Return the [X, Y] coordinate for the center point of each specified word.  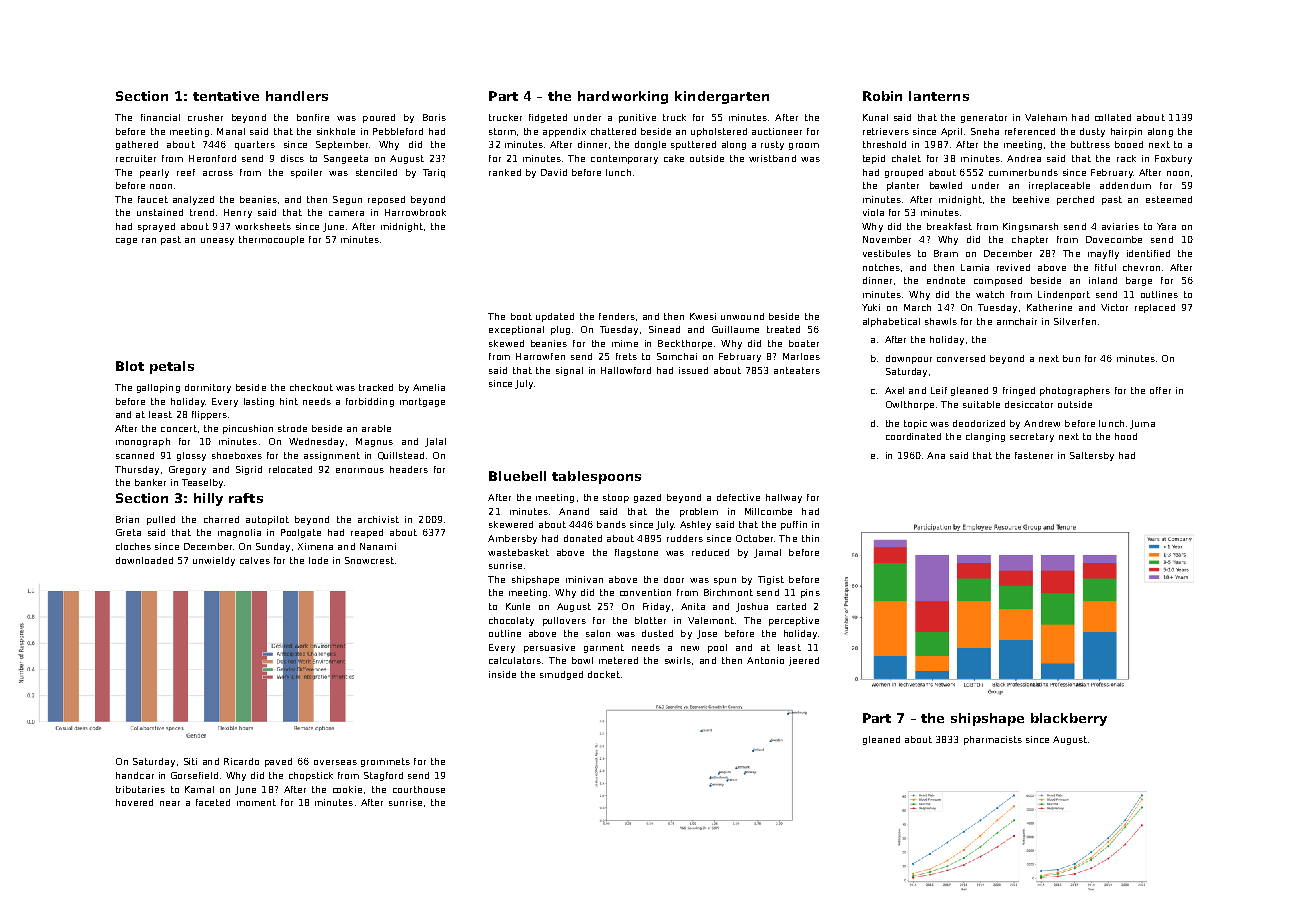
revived [1013, 267]
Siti [190, 761]
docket [604, 674]
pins [810, 593]
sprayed [156, 227]
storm [502, 131]
